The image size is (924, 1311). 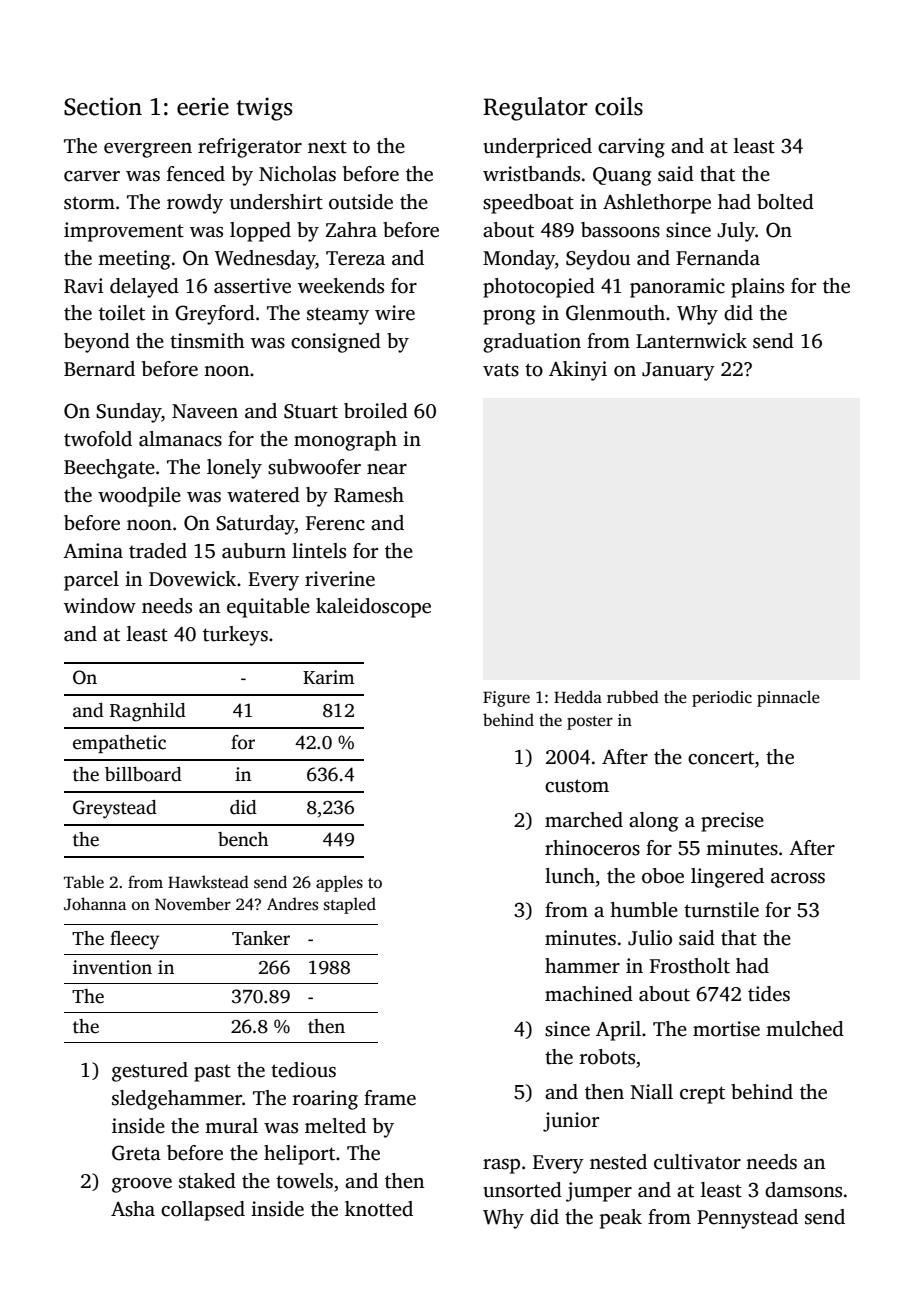 What do you see at coordinates (254, 551) in the document?
I see `auburn` at bounding box center [254, 551].
